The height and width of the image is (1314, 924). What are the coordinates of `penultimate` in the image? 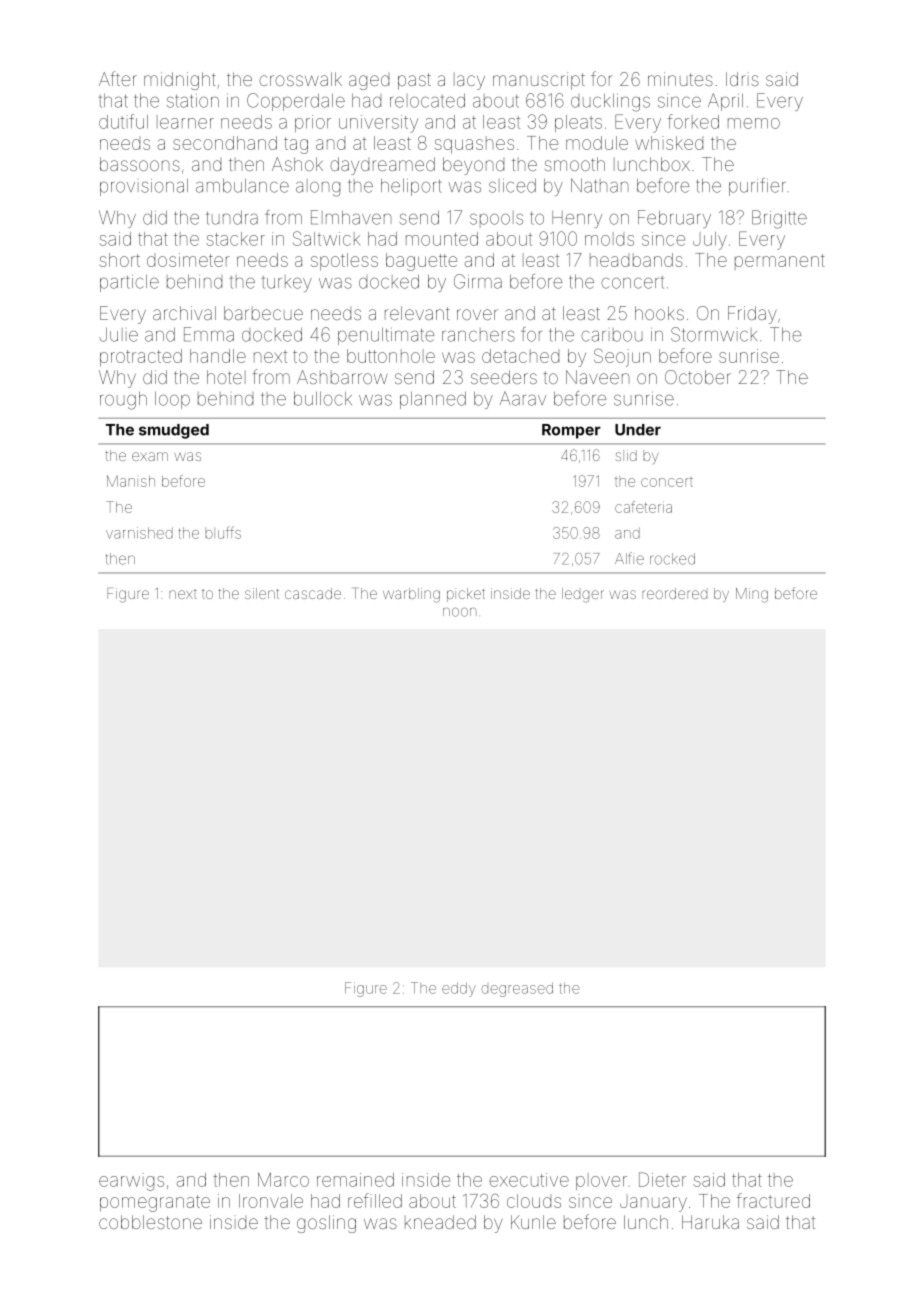 It's located at (386, 336).
